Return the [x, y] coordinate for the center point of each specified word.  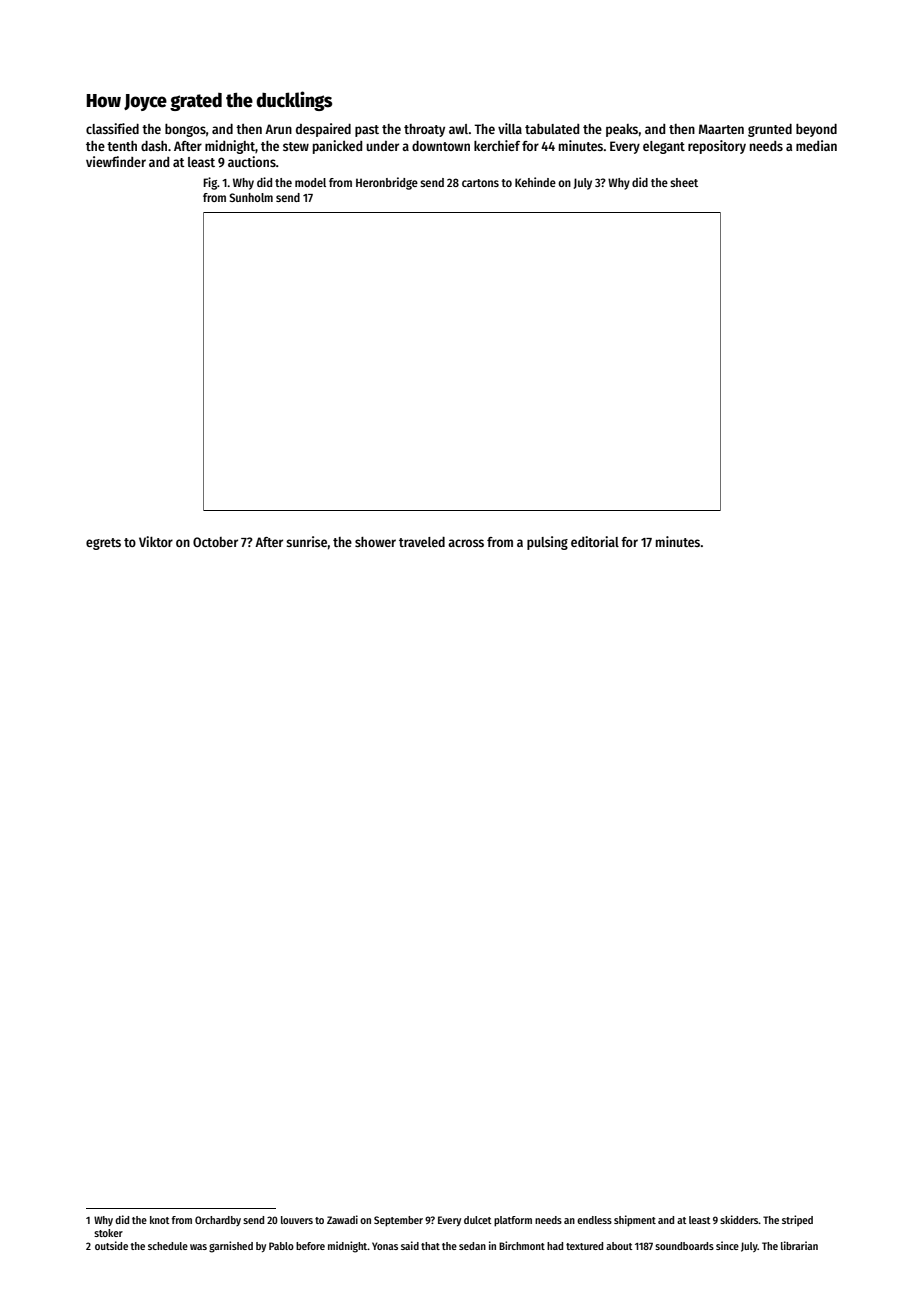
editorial [595, 541]
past [367, 131]
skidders [739, 1219]
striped [797, 1220]
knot [160, 1220]
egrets [103, 544]
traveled [422, 542]
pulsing [547, 543]
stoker [108, 1233]
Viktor [156, 541]
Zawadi [342, 1219]
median [816, 145]
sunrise [306, 541]
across [466, 543]
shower [375, 542]
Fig [210, 183]
